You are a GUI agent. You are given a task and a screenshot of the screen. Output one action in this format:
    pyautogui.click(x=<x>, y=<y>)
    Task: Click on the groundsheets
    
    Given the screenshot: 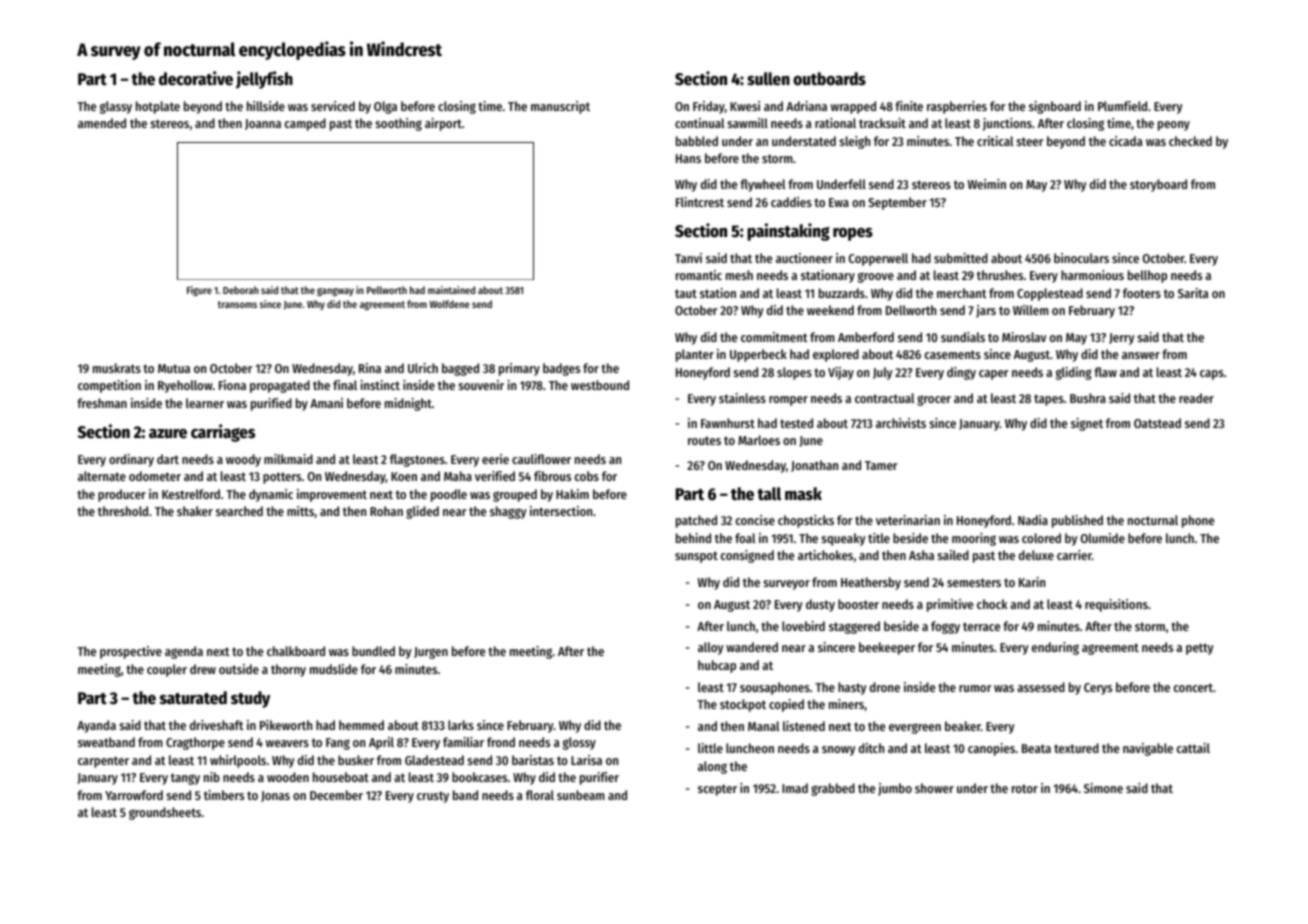 What is the action you would take?
    pyautogui.click(x=165, y=813)
